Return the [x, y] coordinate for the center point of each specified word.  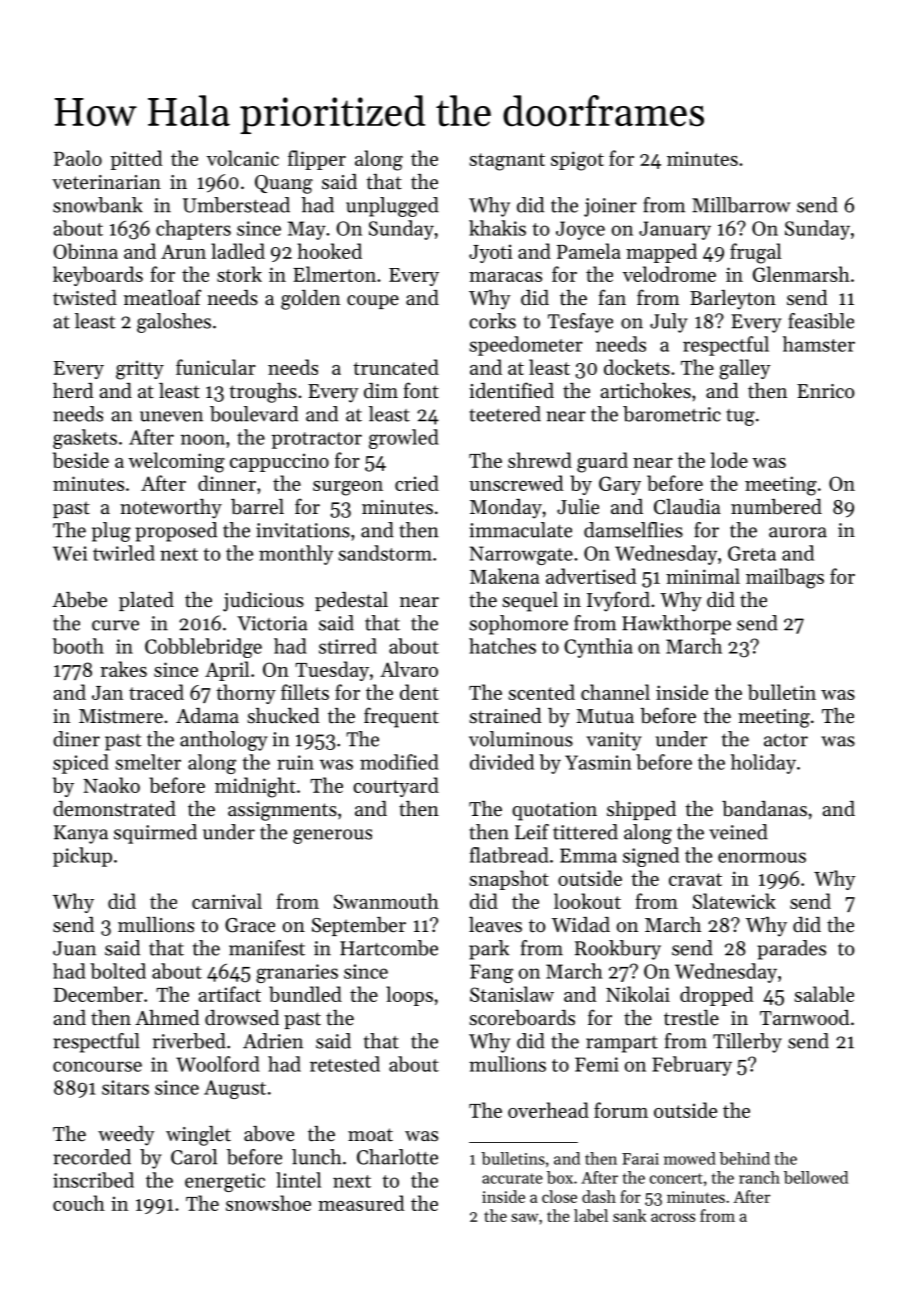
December [98, 994]
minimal [703, 576]
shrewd [540, 460]
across [673, 1217]
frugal [755, 253]
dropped [716, 996]
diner [76, 739]
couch [79, 1203]
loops [409, 996]
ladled [238, 251]
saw [525, 1217]
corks [492, 321]
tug [740, 417]
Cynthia [598, 648]
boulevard [254, 414]
